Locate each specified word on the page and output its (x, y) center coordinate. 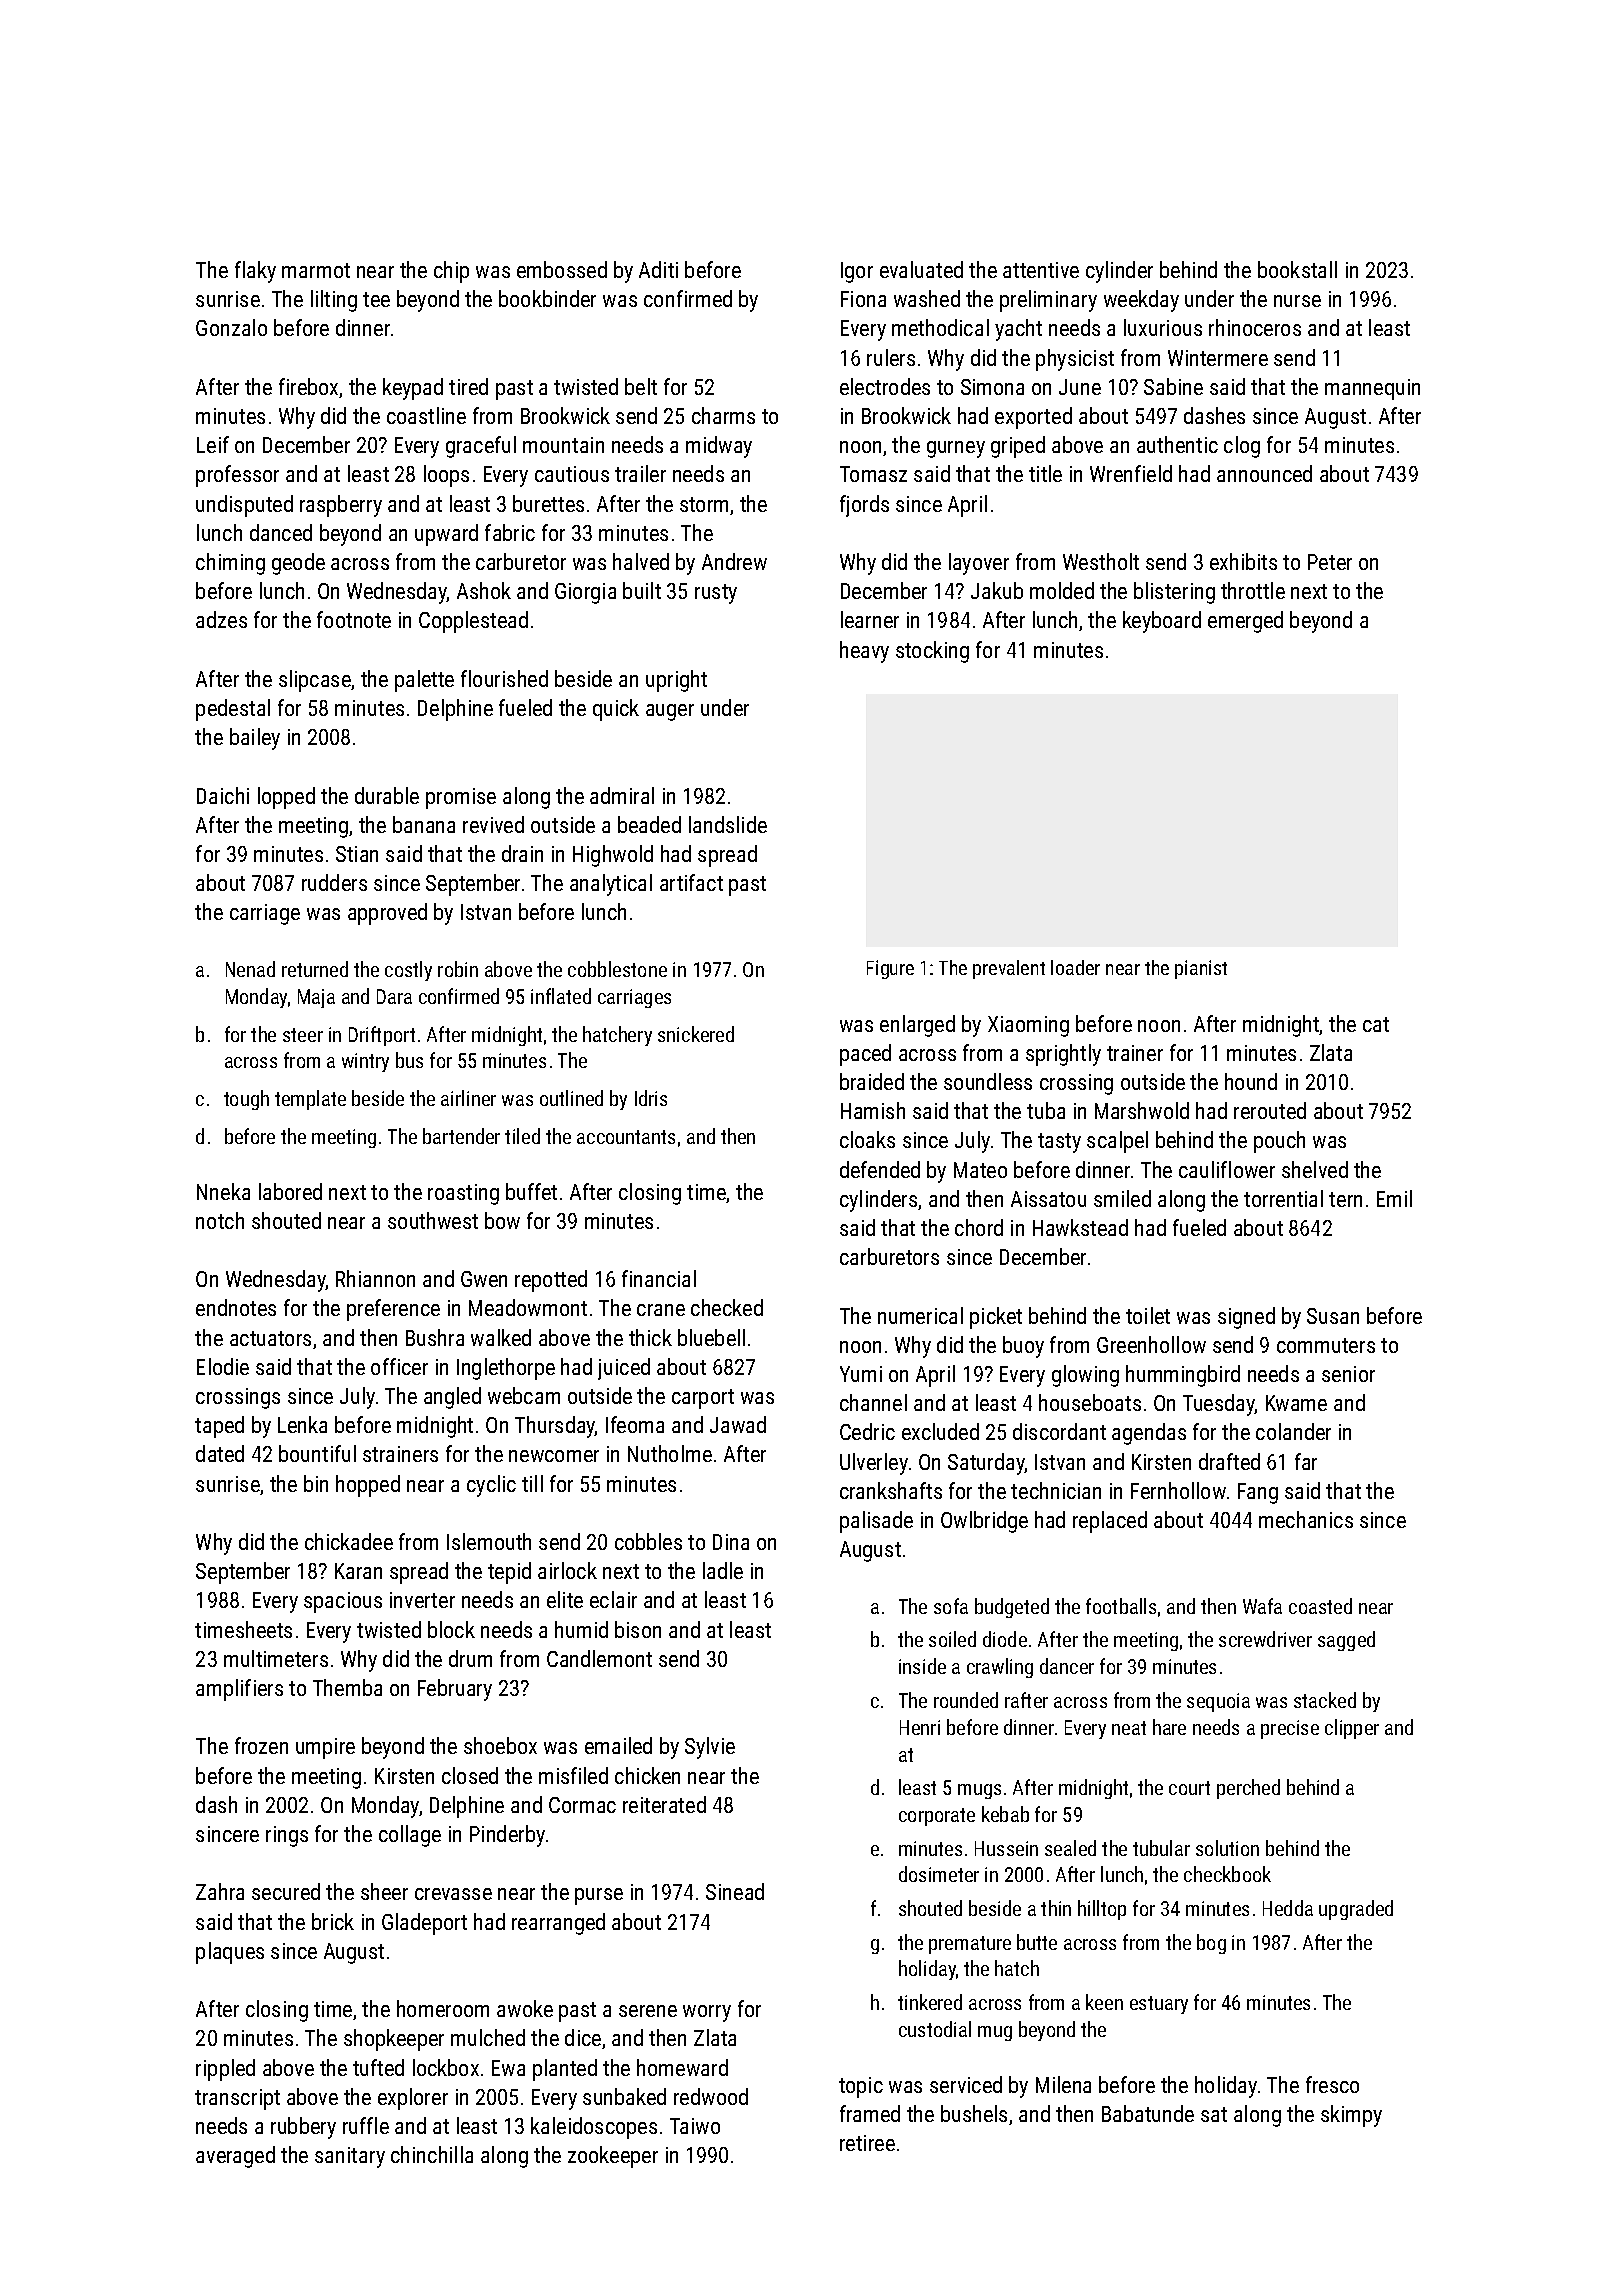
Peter (1330, 562)
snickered (696, 1034)
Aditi (658, 269)
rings (287, 1836)
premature (970, 1945)
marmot (316, 270)
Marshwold (1142, 1110)
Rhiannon (375, 1278)
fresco (1332, 2084)
